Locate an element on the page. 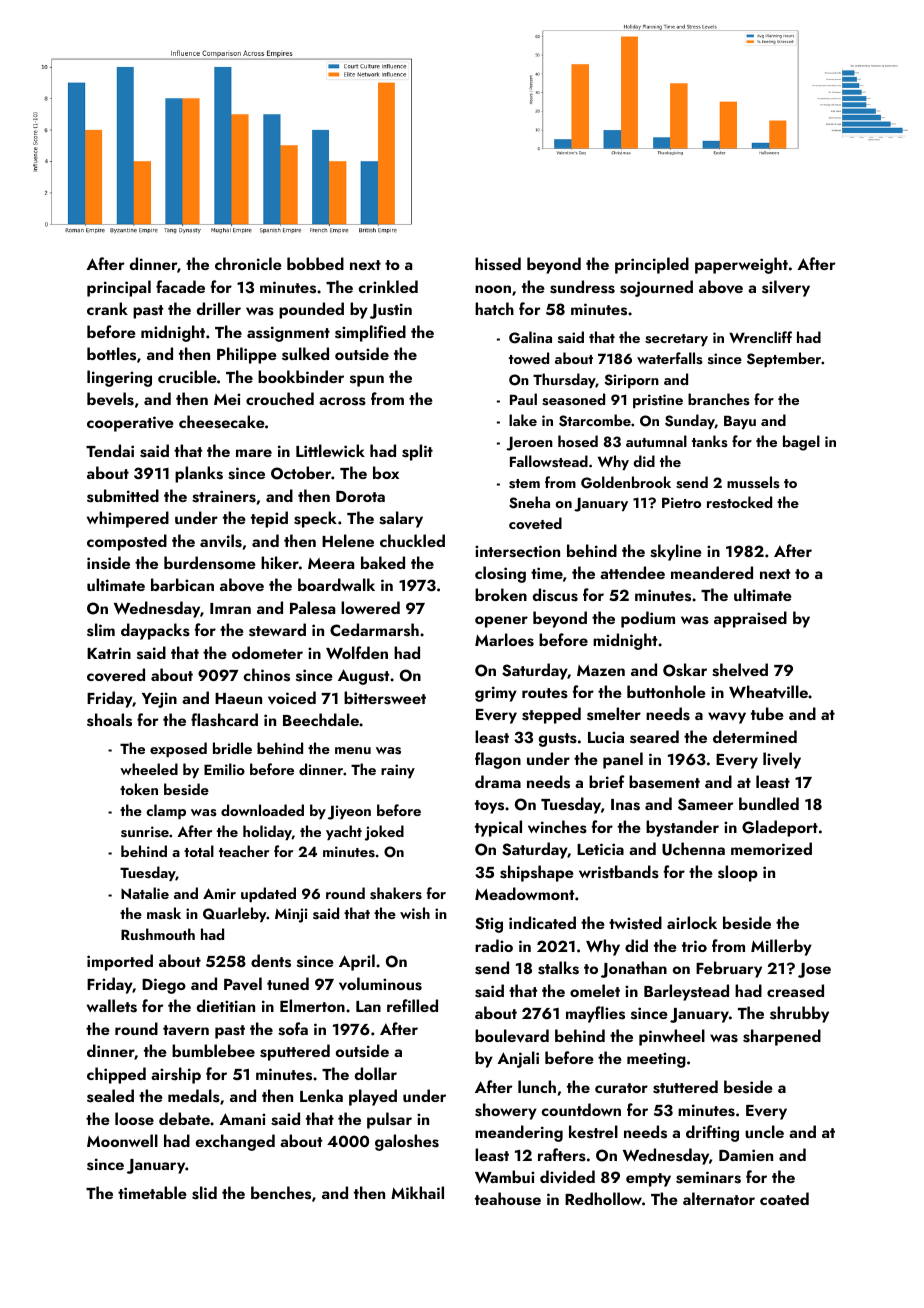 This document has height=1308, width=924. exchanged is located at coordinates (235, 1142).
